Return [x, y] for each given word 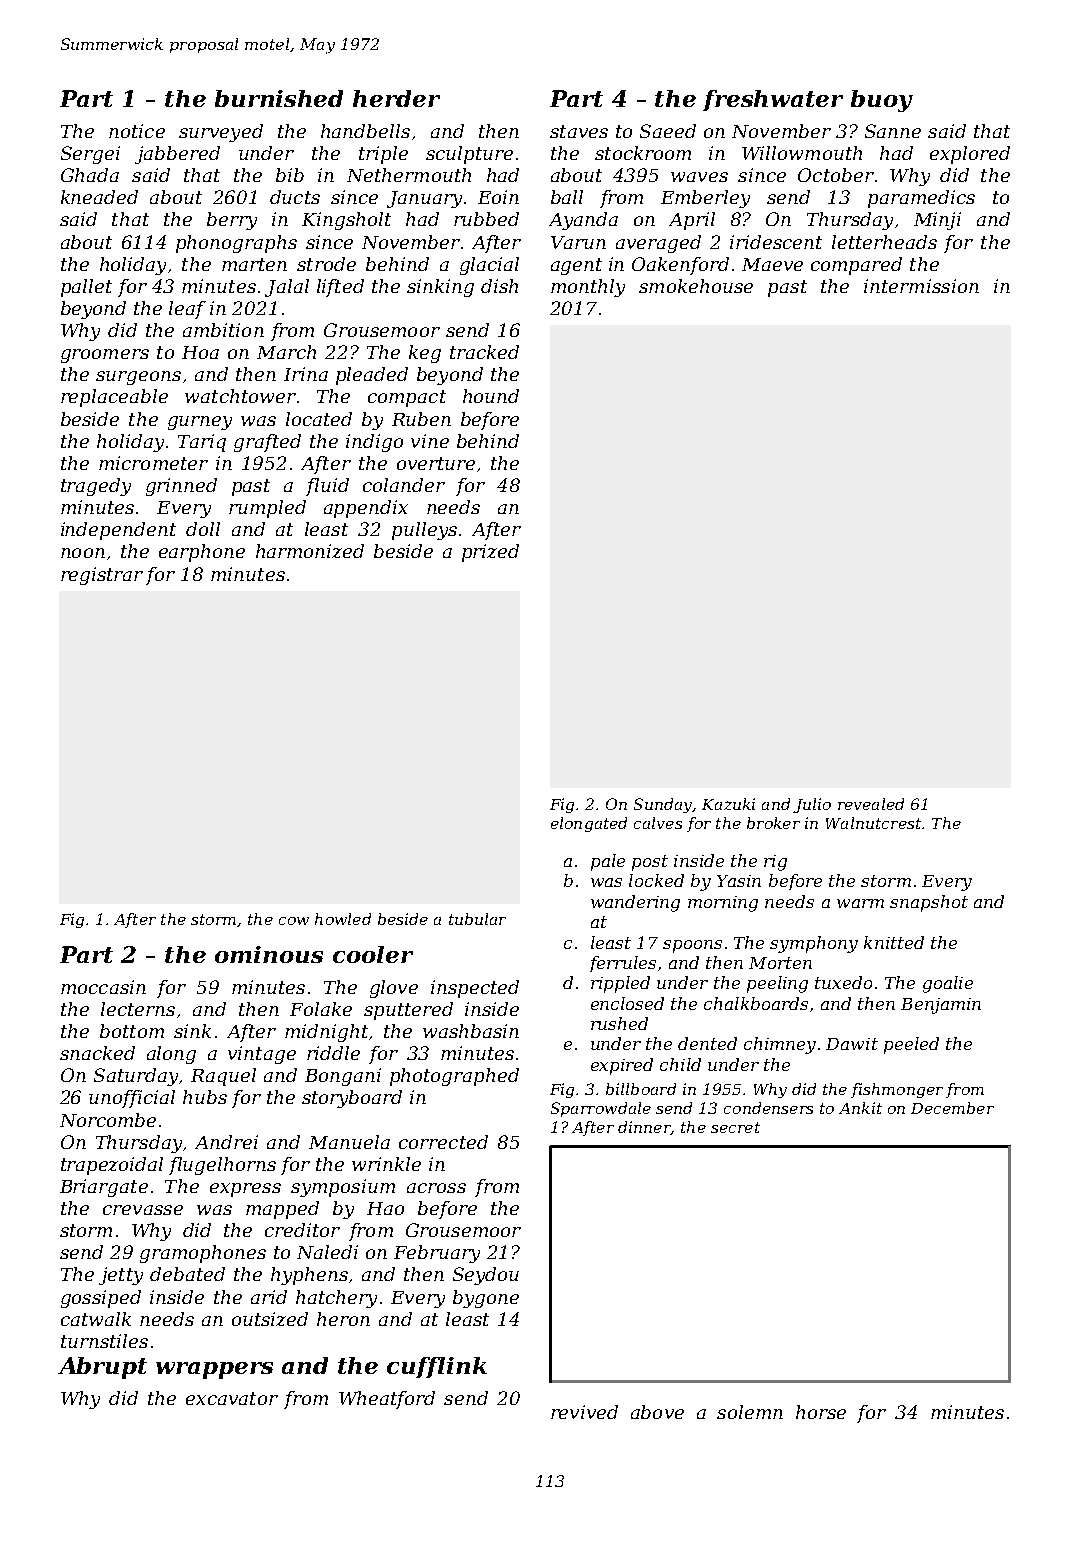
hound [491, 396]
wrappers [214, 1370]
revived [584, 1412]
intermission [921, 286]
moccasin [103, 987]
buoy [882, 101]
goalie [948, 984]
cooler [373, 954]
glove [394, 989]
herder [396, 98]
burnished [279, 98]
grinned [181, 487]
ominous [269, 954]
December [952, 1108]
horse [821, 1412]
